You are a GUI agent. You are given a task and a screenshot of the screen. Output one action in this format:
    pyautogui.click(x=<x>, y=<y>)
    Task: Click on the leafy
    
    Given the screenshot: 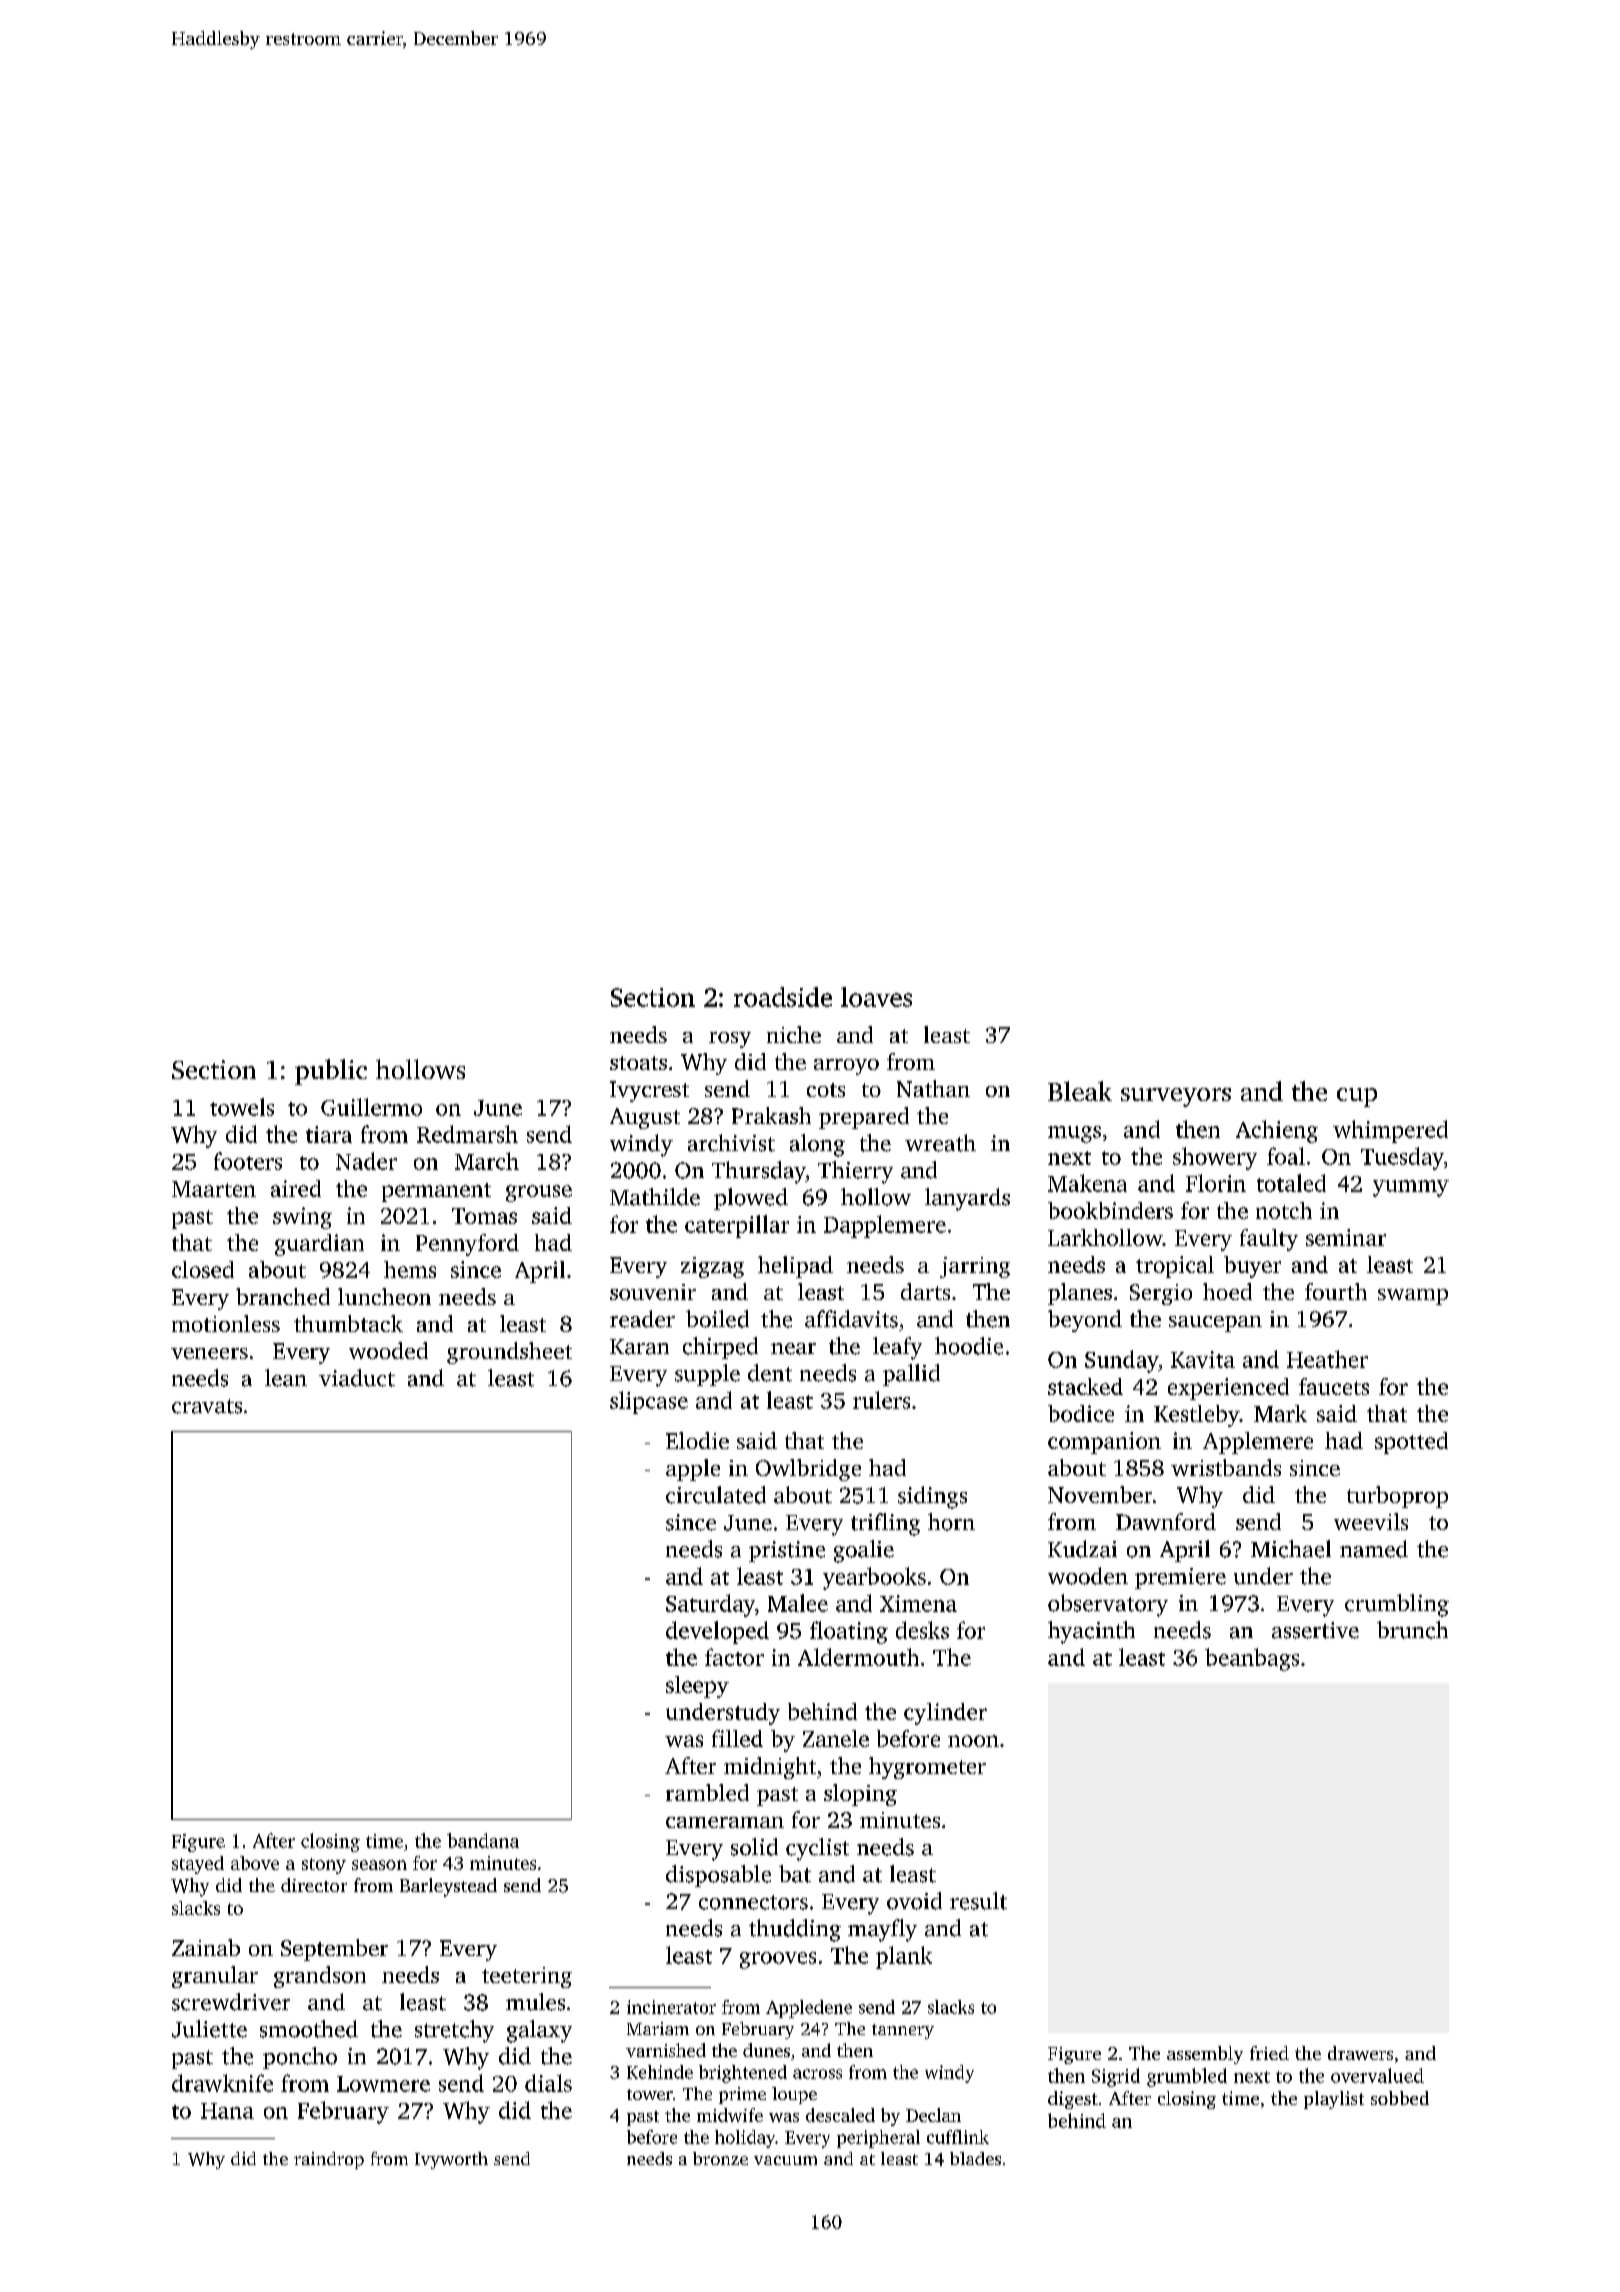 What is the action you would take?
    pyautogui.click(x=897, y=1348)
